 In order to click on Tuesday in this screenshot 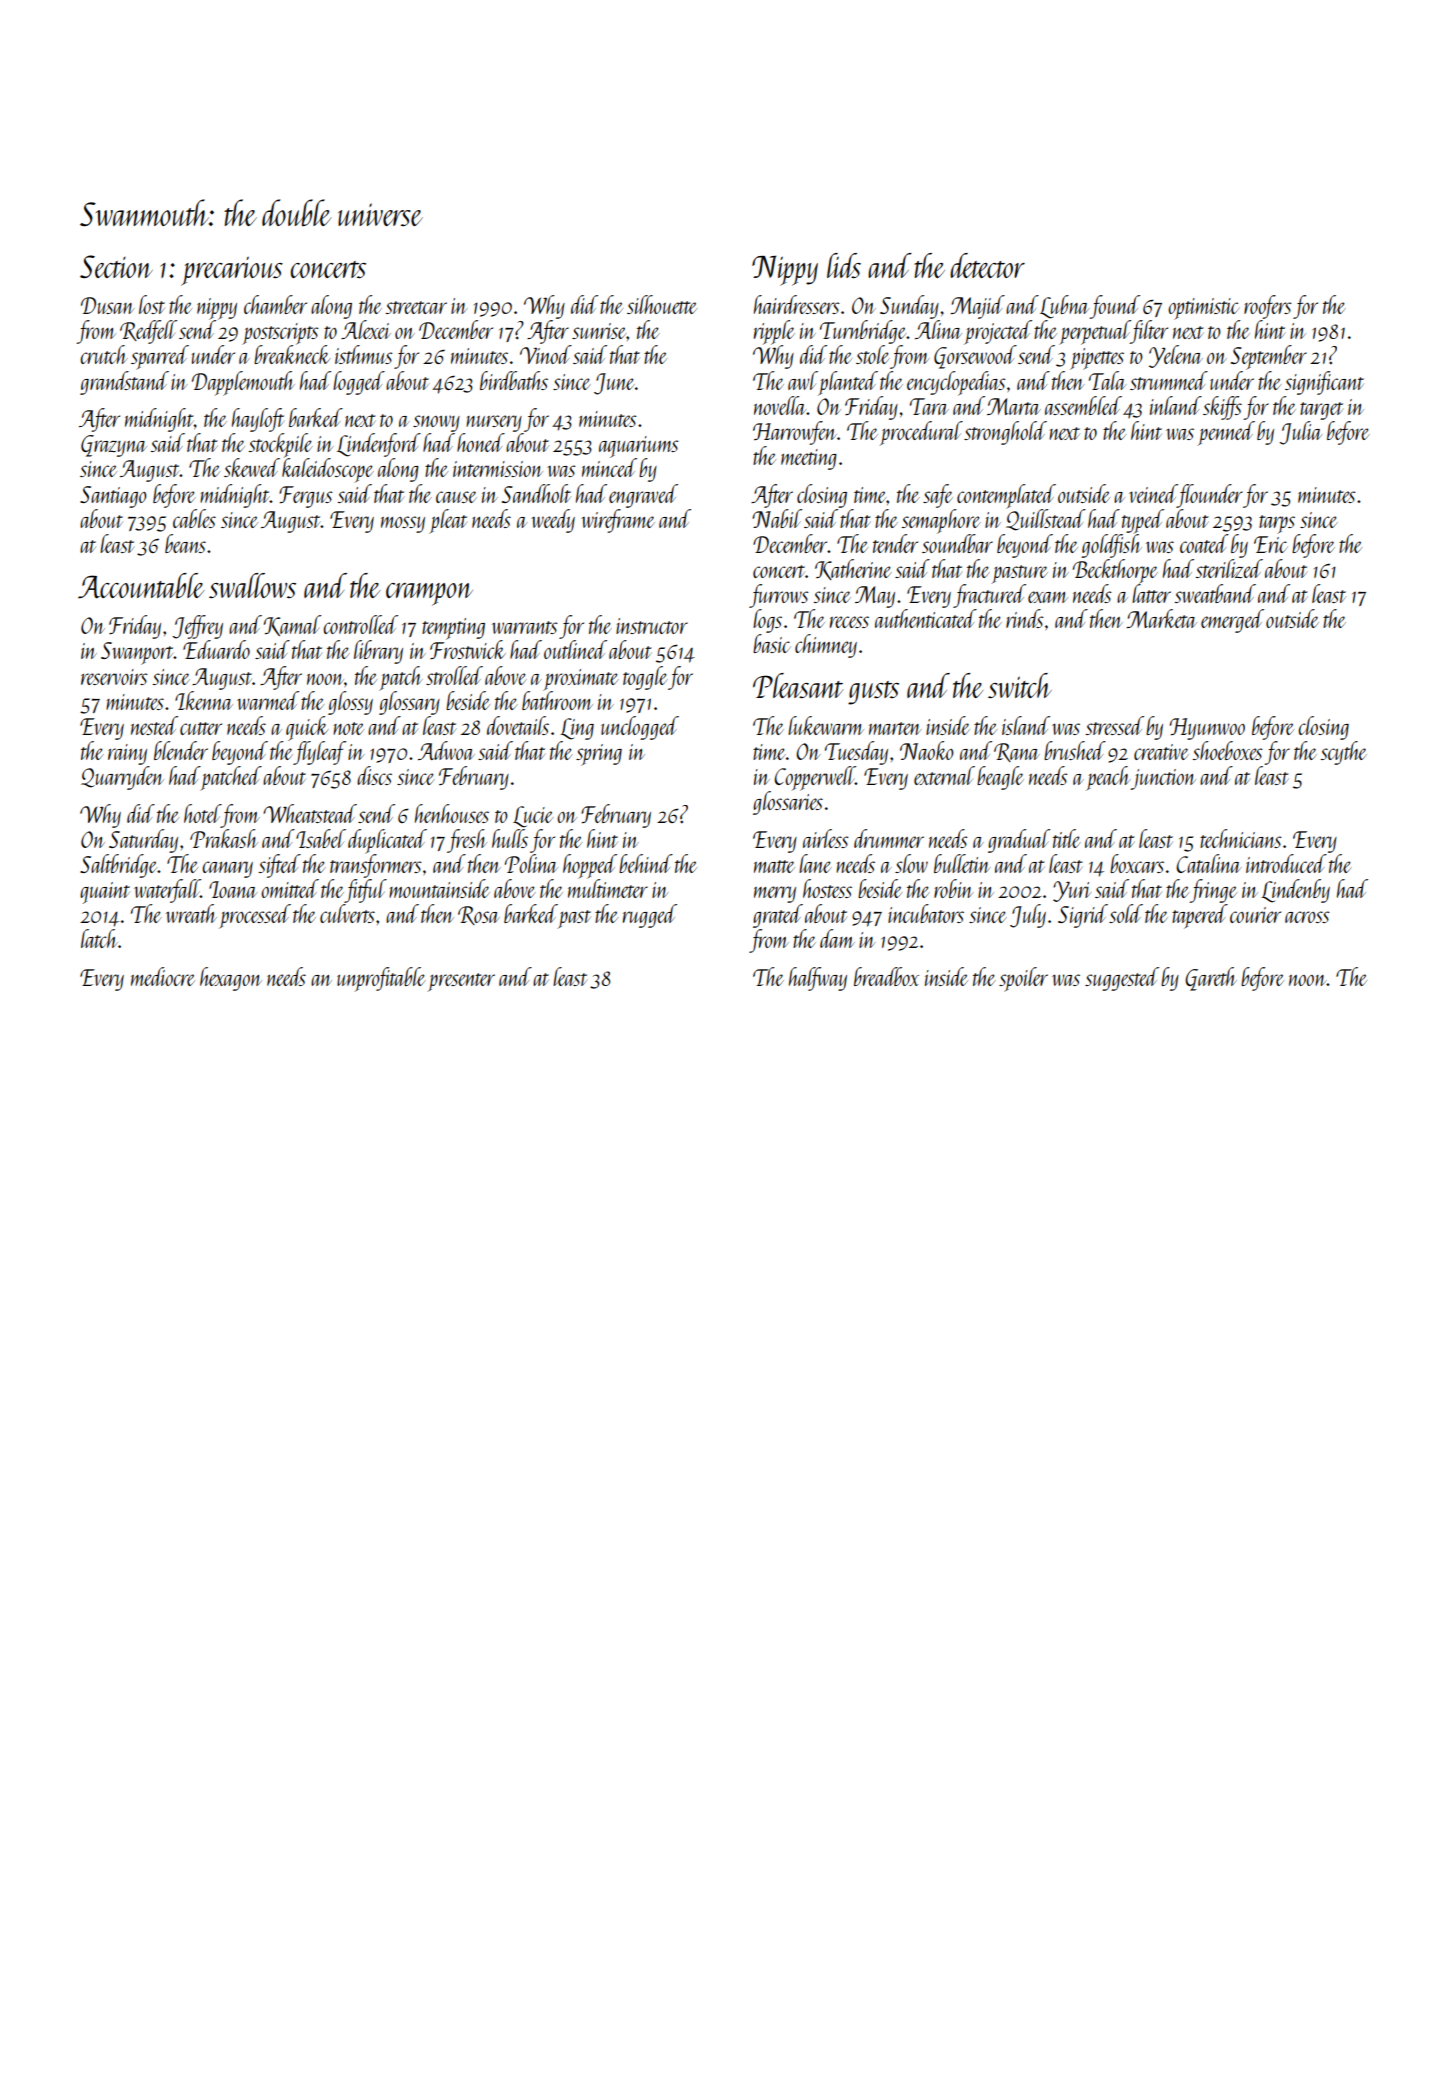, I will do `click(856, 753)`.
